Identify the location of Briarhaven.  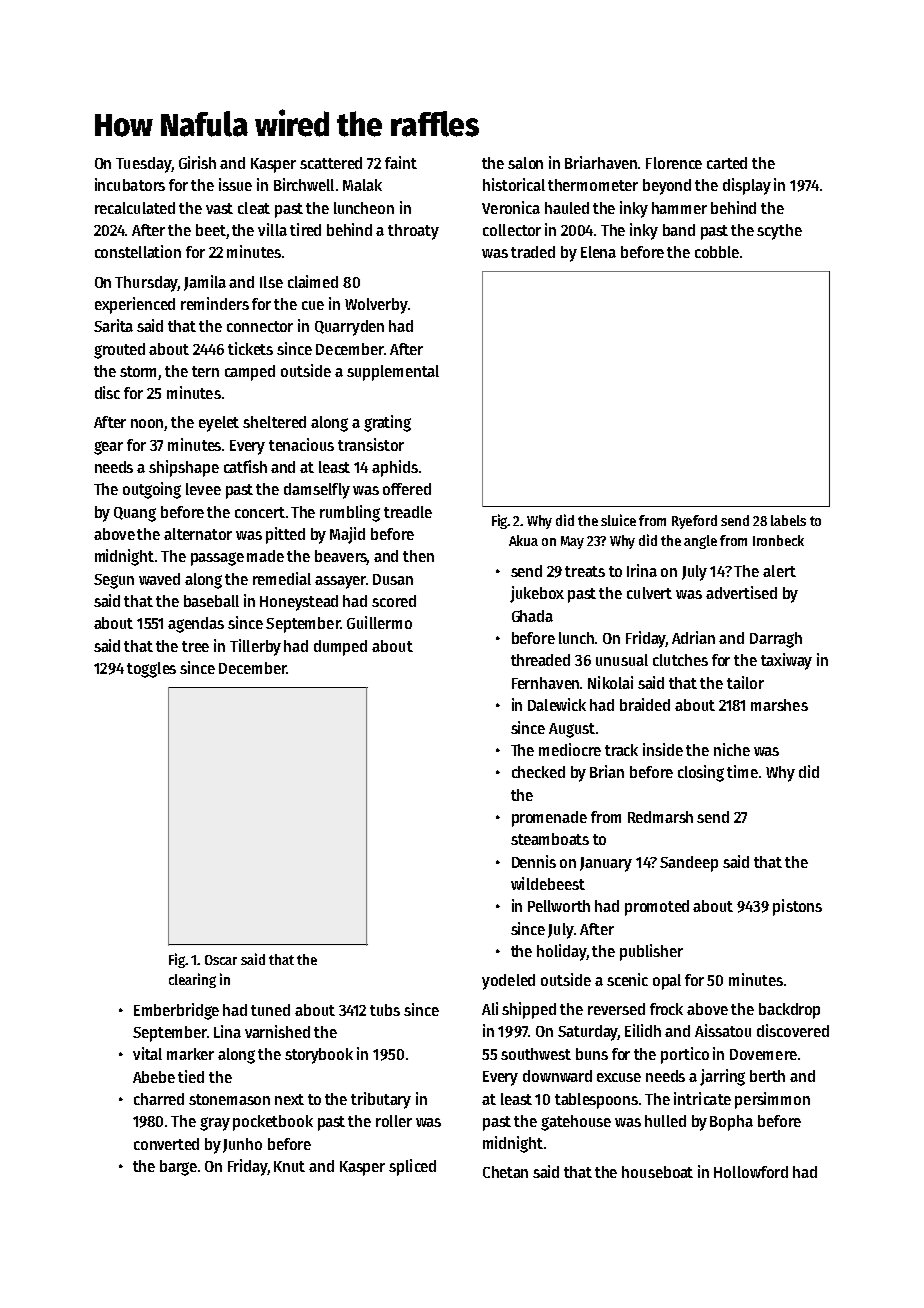
(601, 162).
